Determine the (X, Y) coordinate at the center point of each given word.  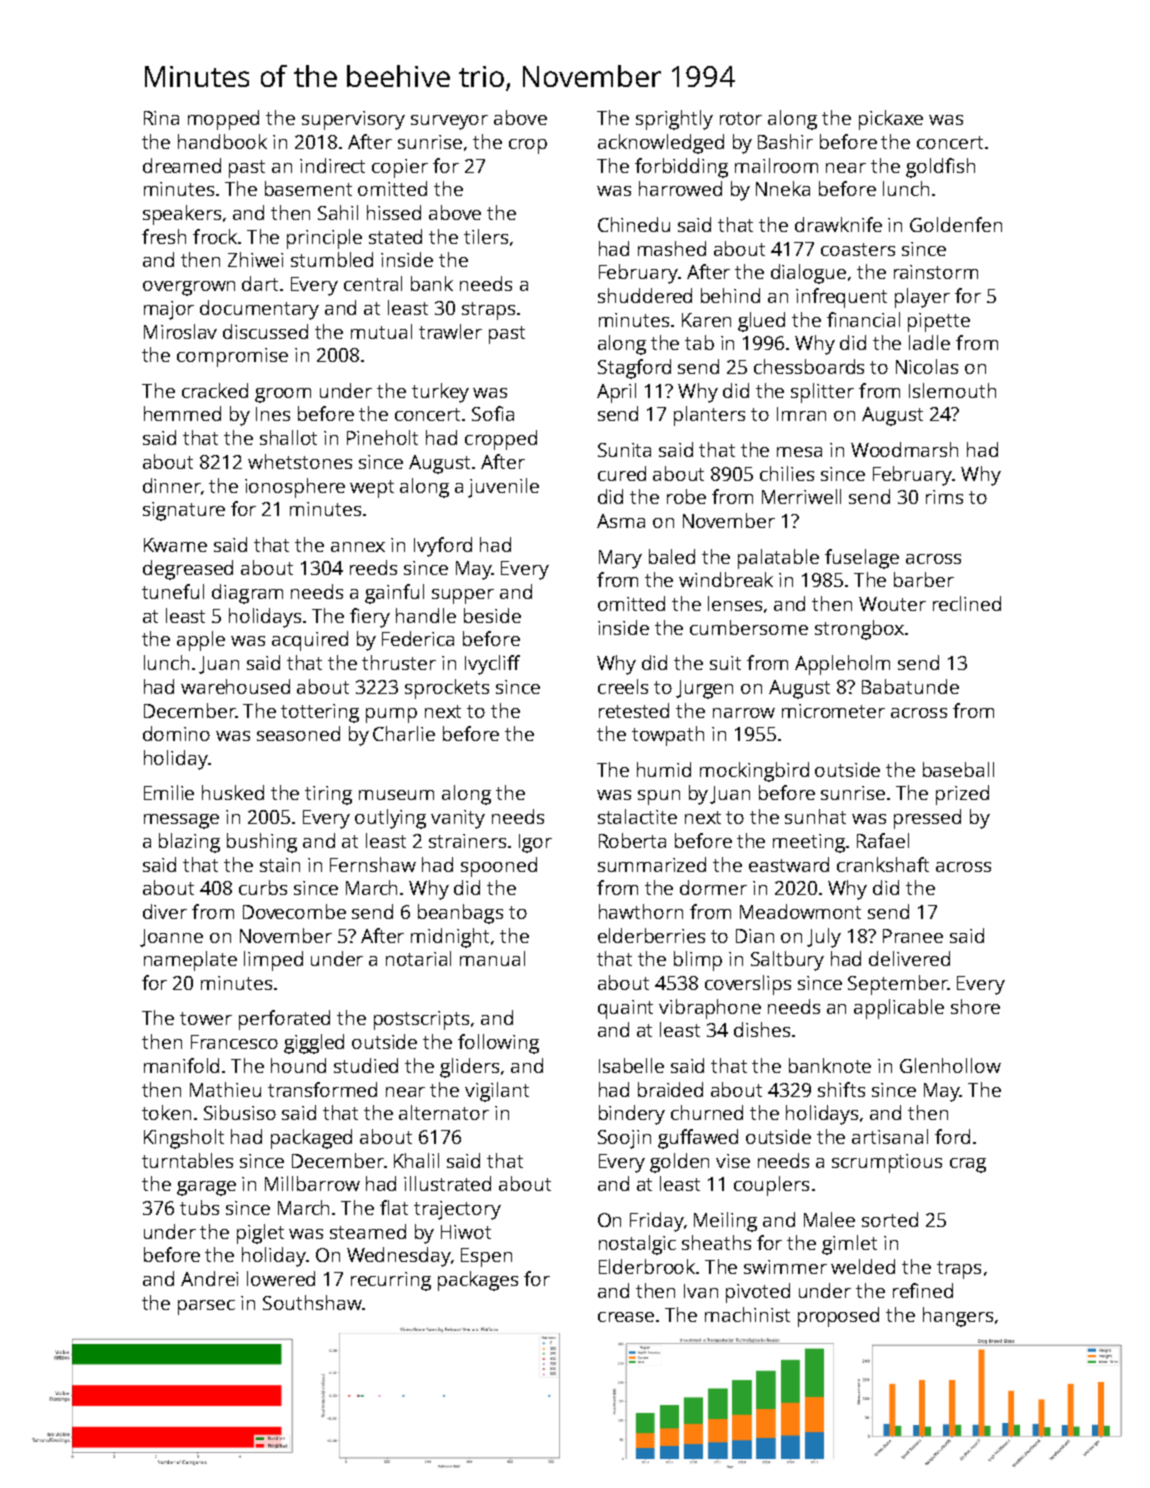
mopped (223, 120)
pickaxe (891, 120)
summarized (652, 864)
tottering (320, 713)
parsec (206, 1307)
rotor (741, 118)
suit (725, 663)
